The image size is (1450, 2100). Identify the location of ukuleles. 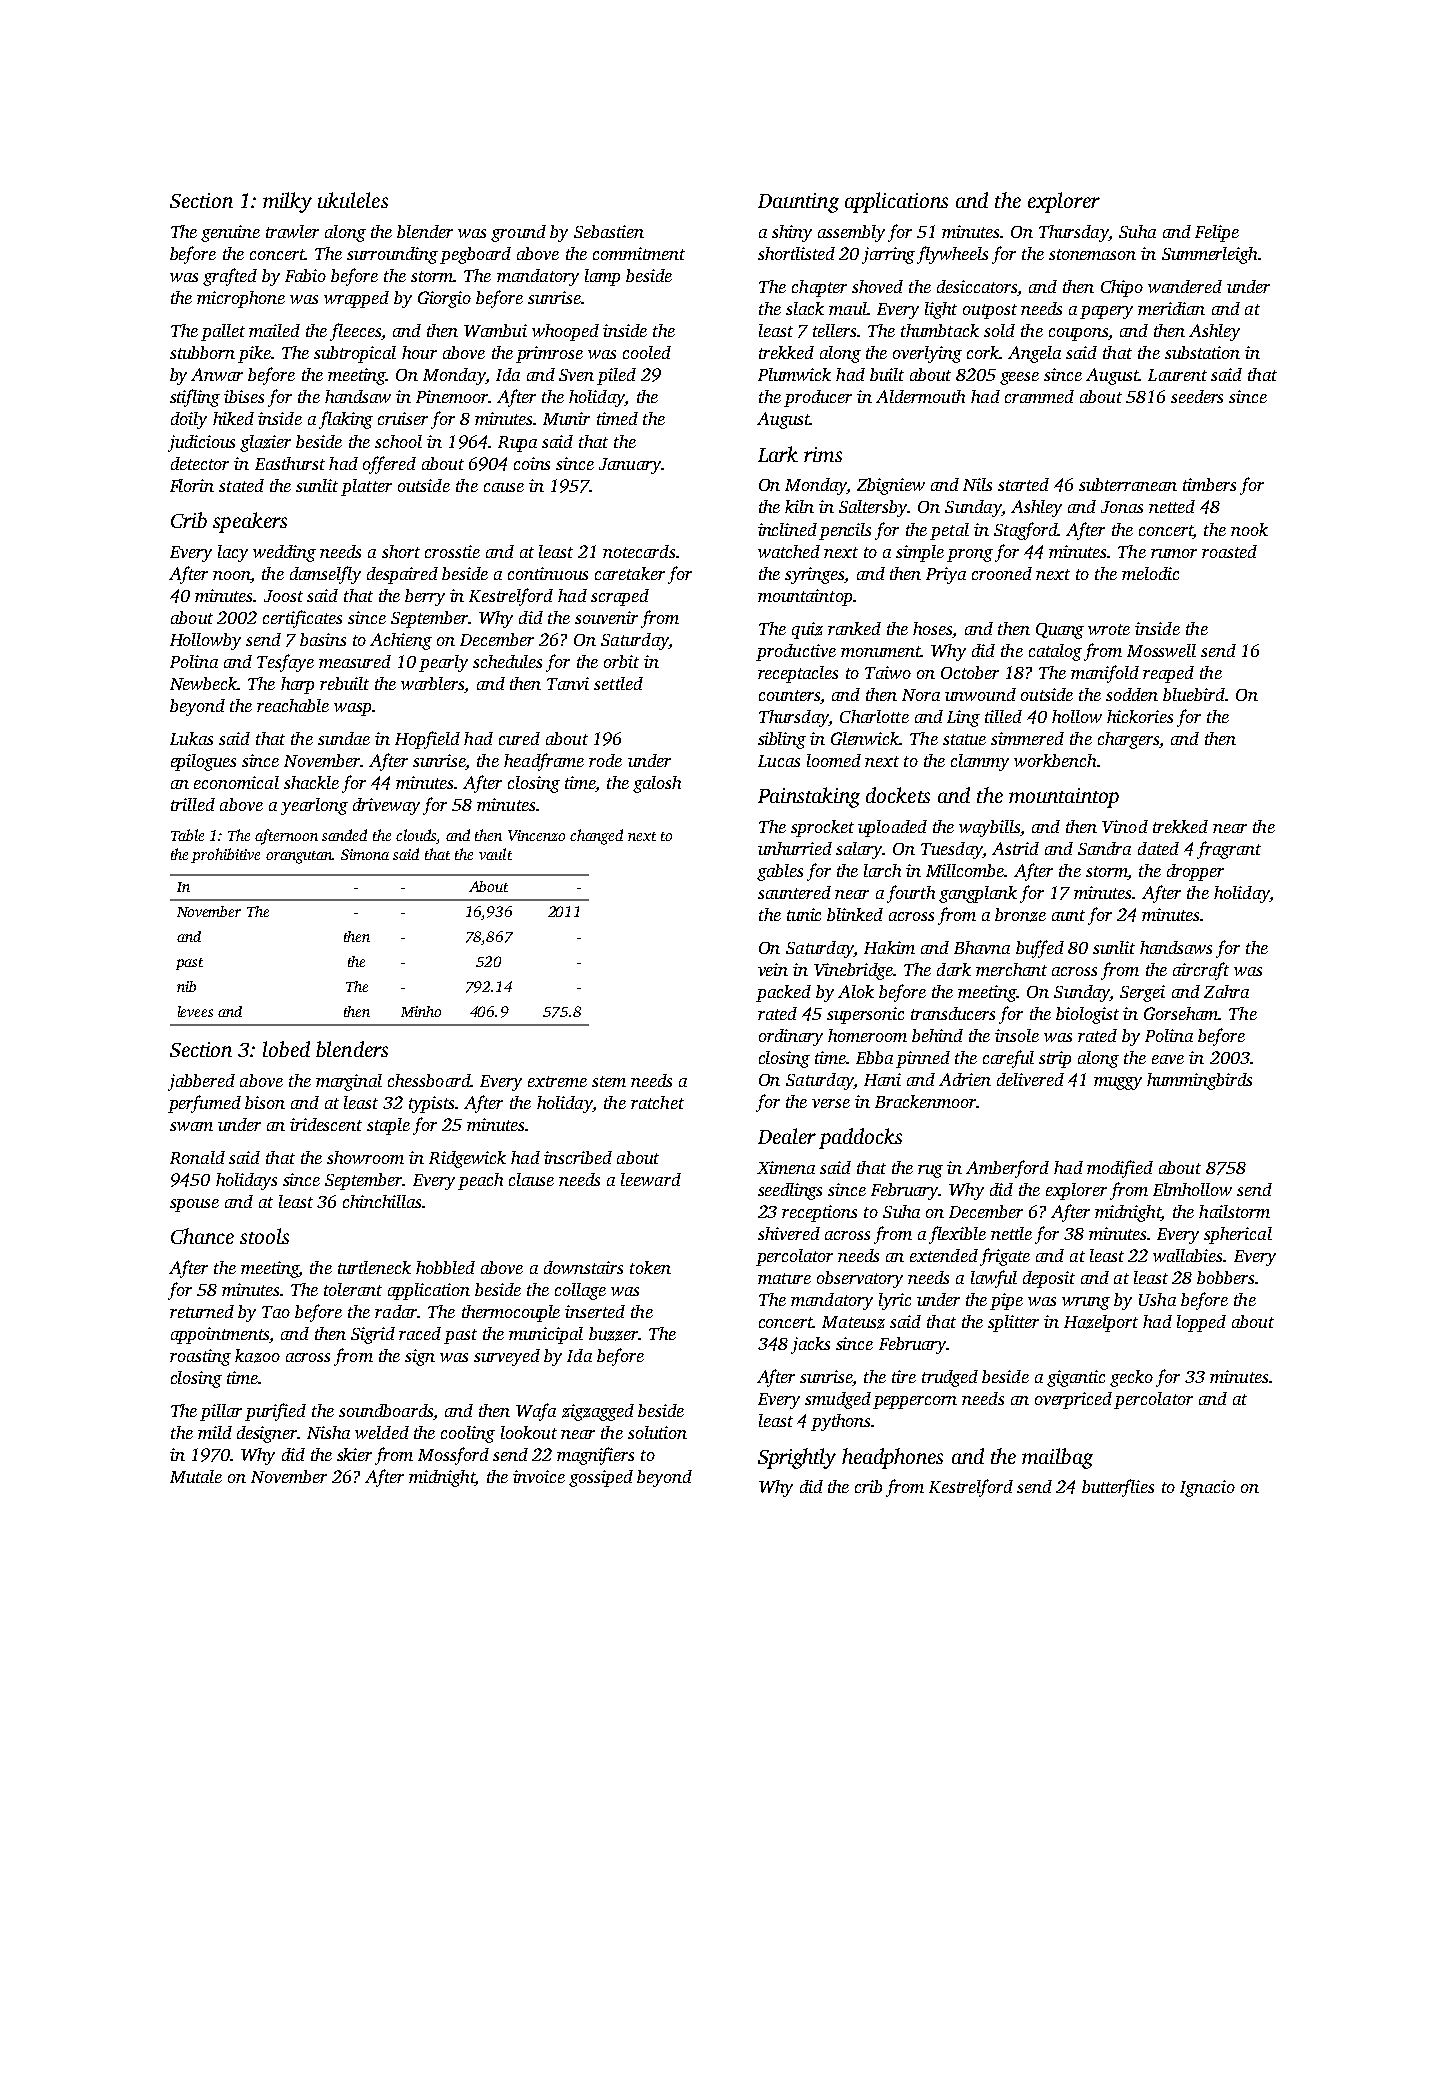
(353, 200).
